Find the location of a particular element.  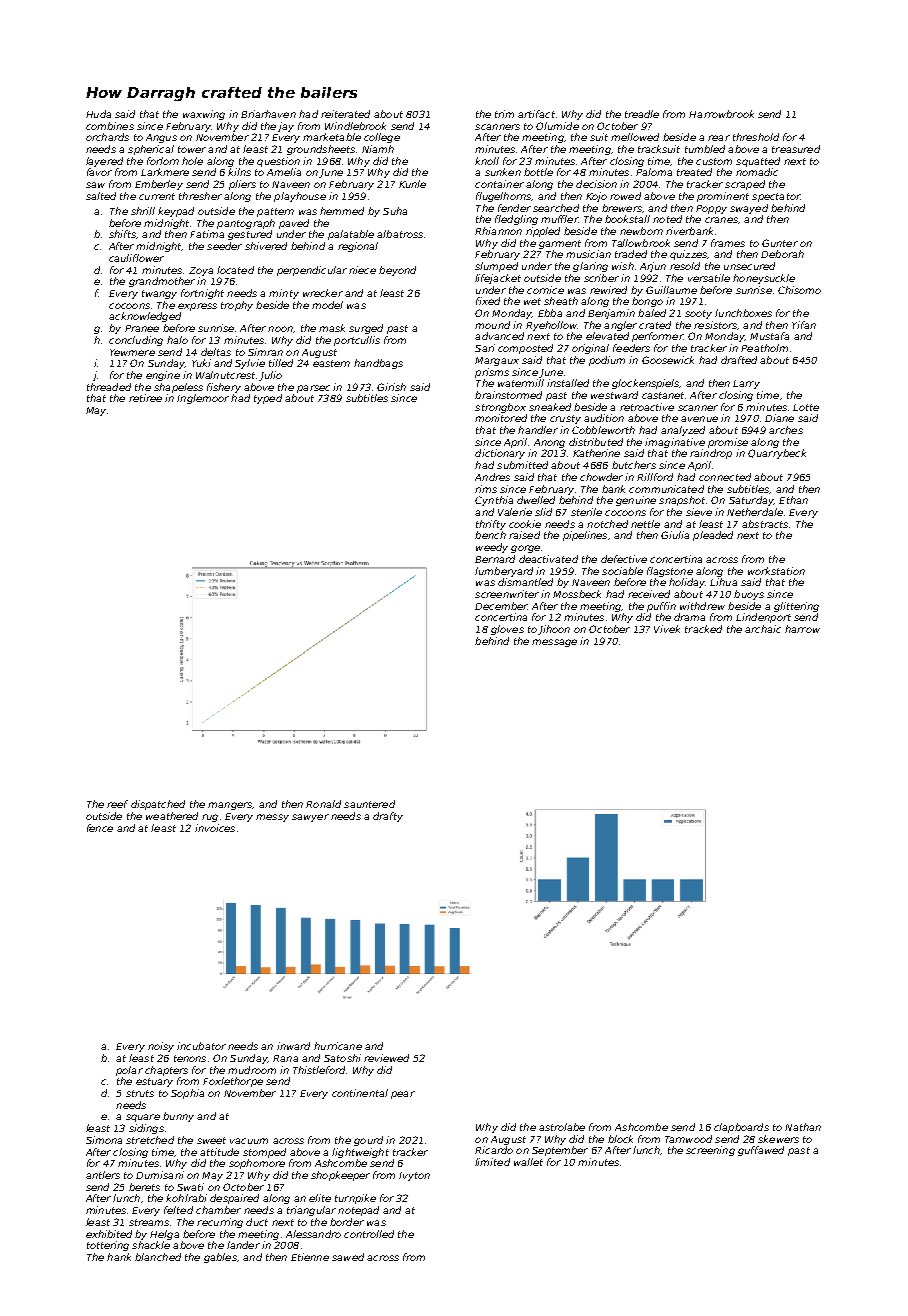

received is located at coordinates (649, 594).
